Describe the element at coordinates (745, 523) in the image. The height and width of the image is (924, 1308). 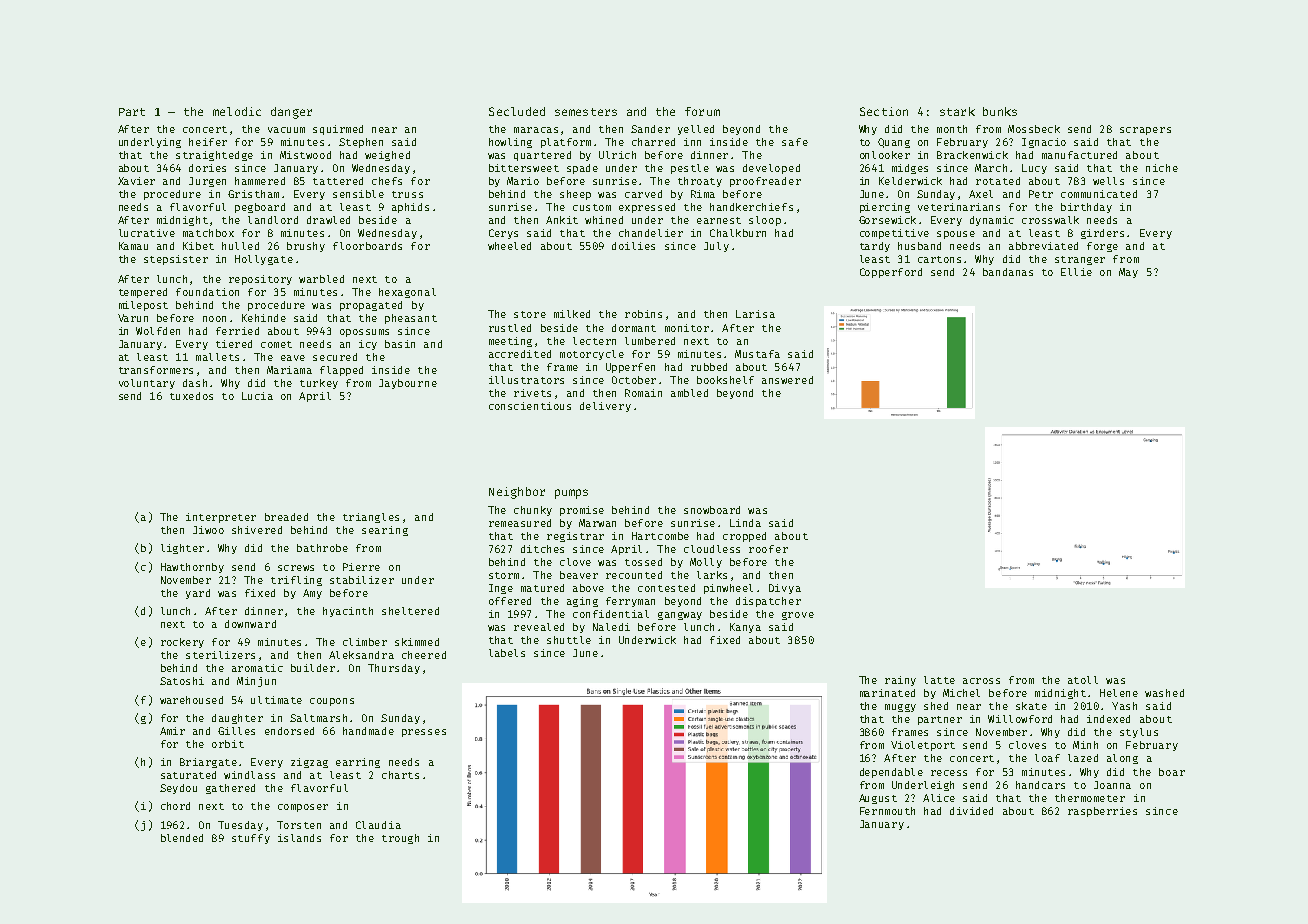
I see `Linda` at that location.
